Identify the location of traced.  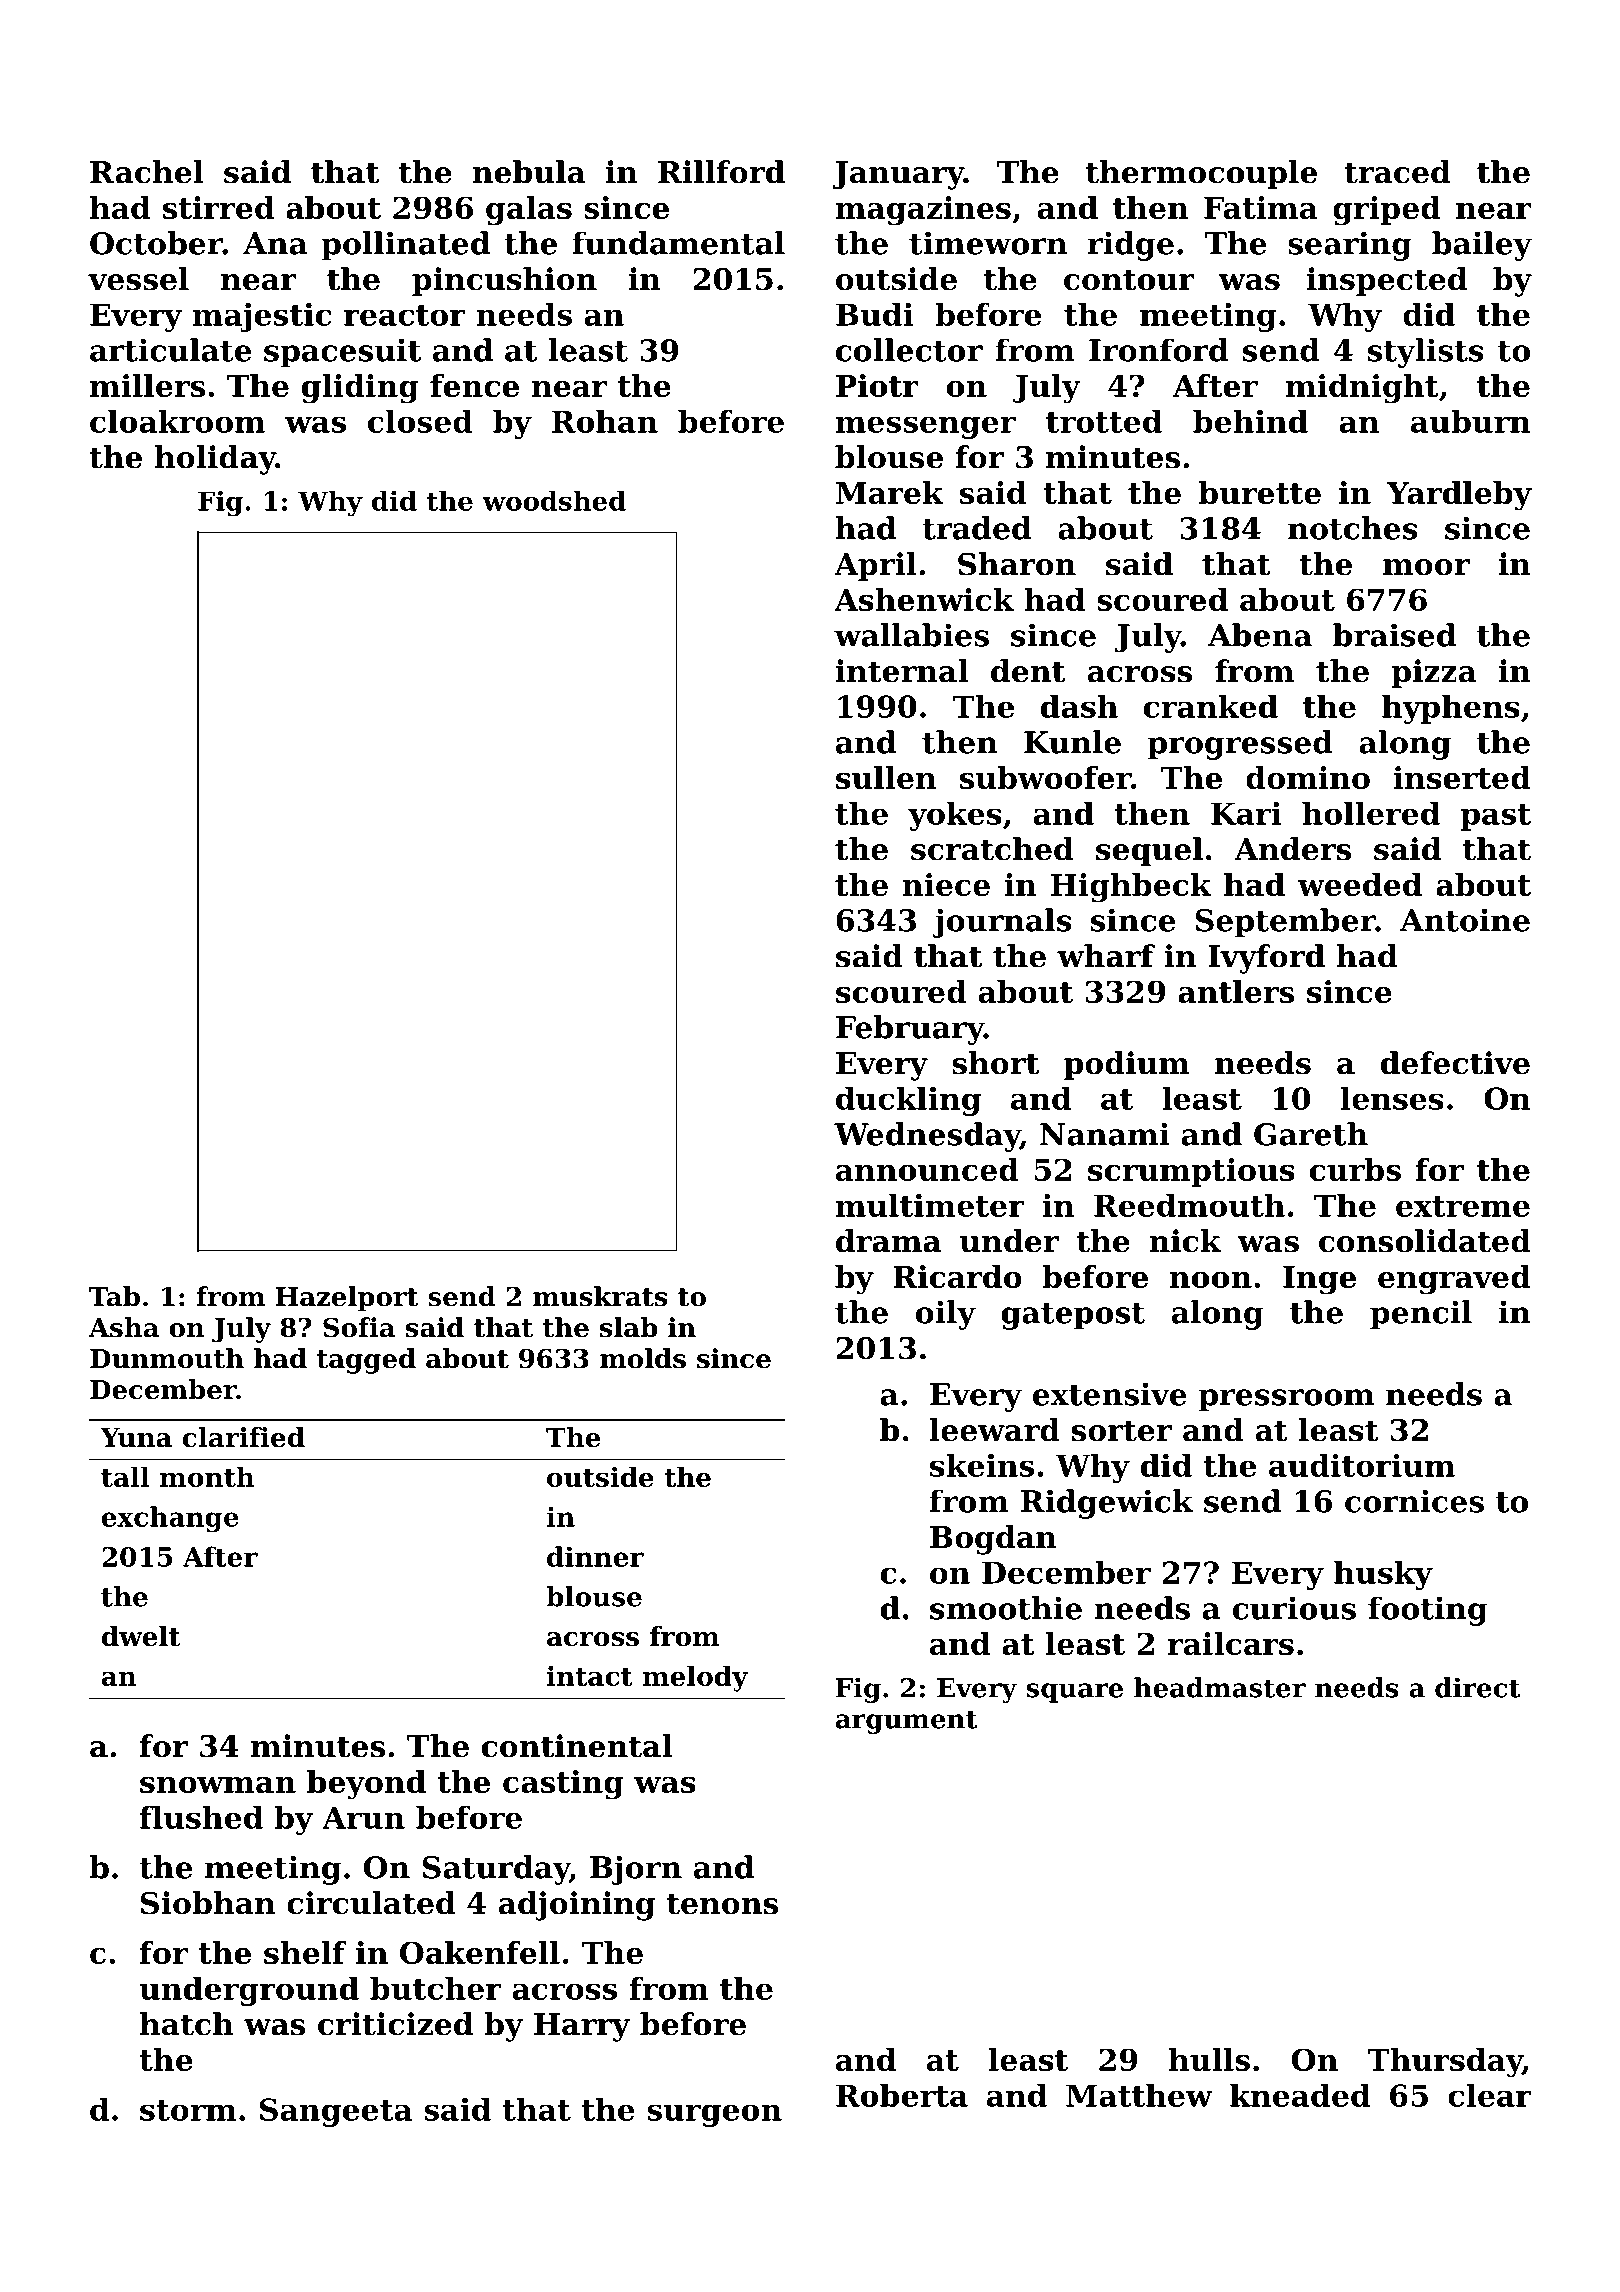
(1397, 172).
